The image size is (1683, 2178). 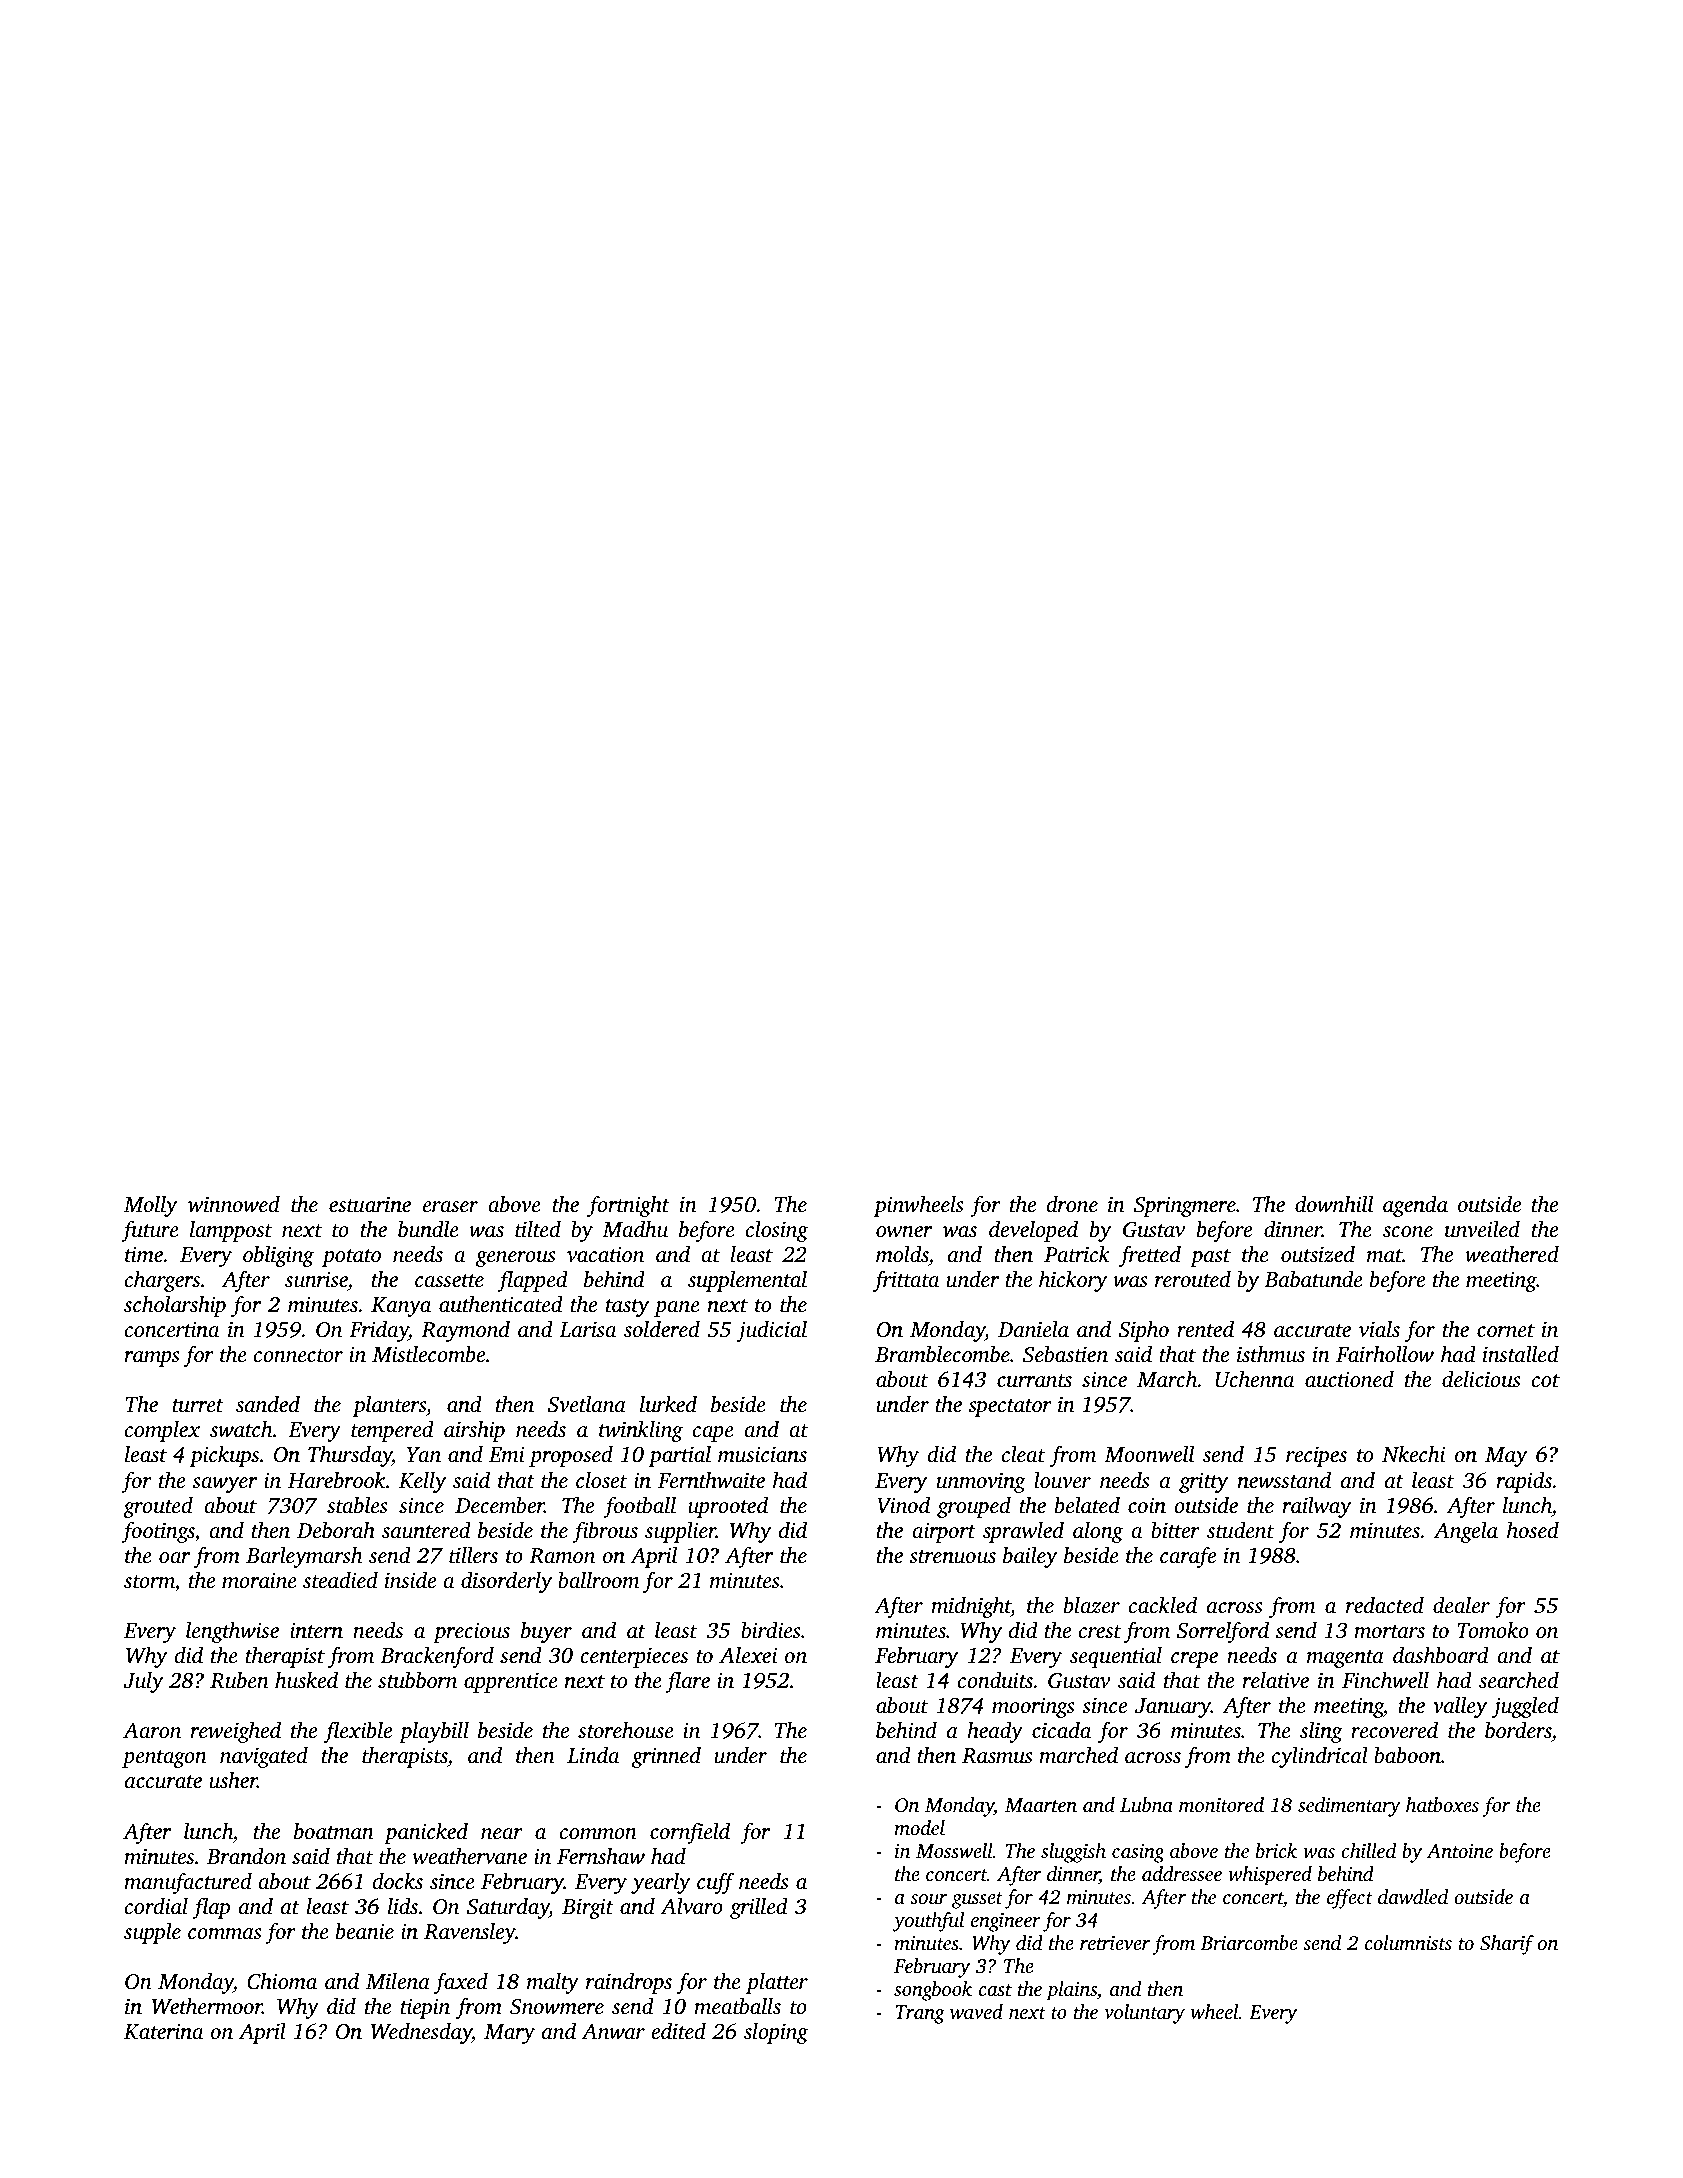 What do you see at coordinates (1098, 1532) in the screenshot?
I see `along` at bounding box center [1098, 1532].
